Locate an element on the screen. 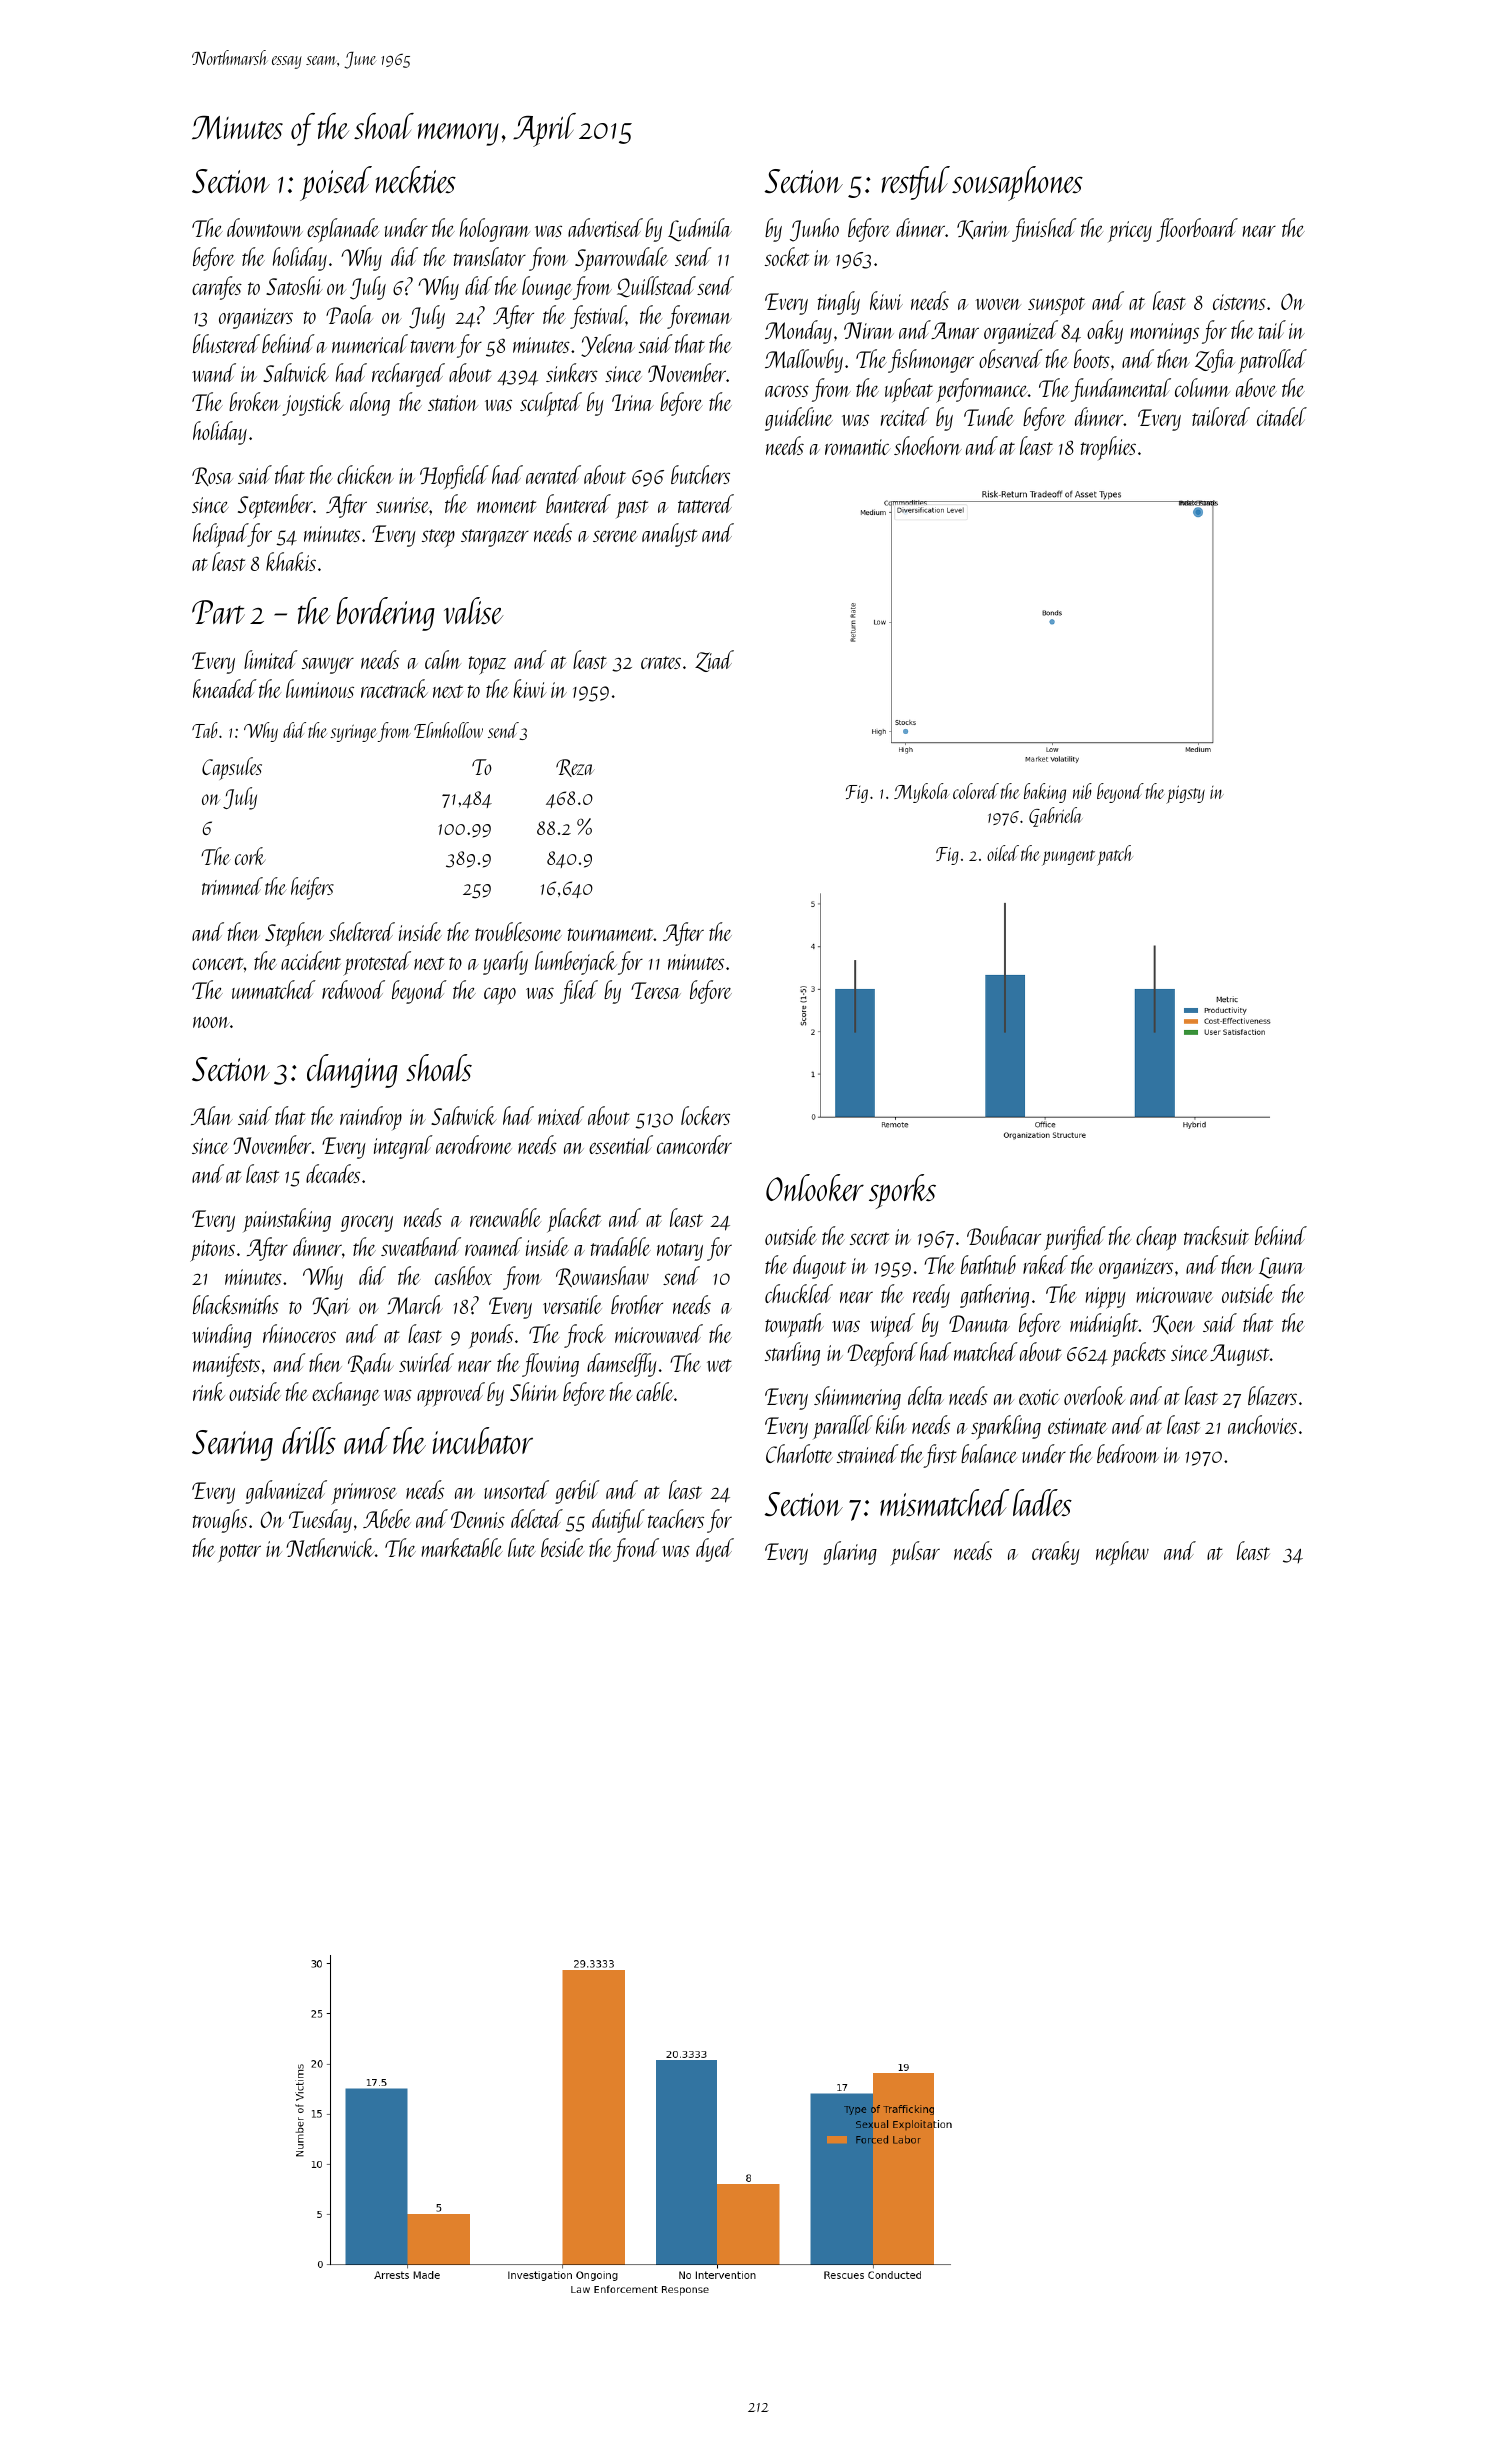 This screenshot has height=2464, width=1496. trophies is located at coordinates (1108, 448).
